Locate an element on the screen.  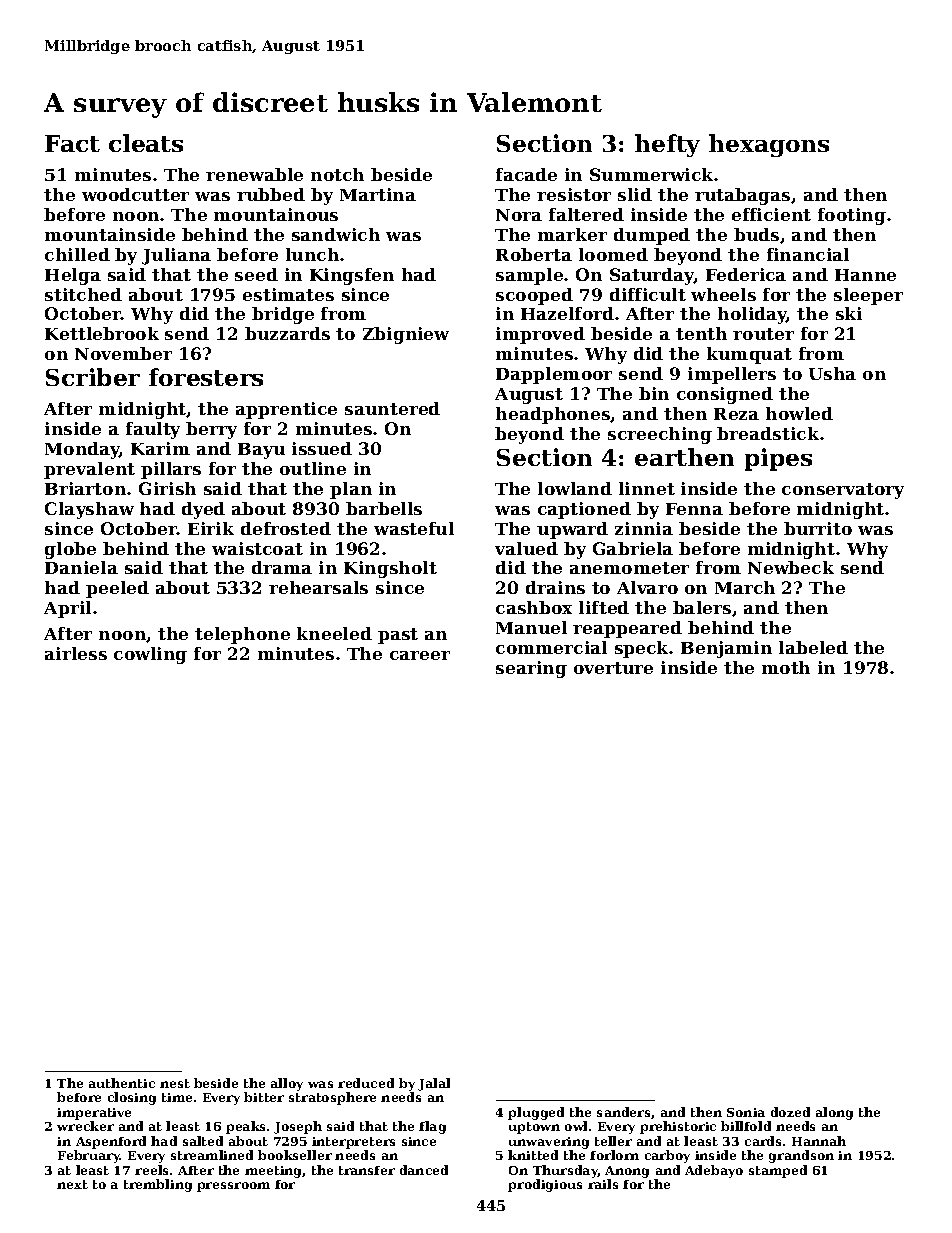
hexagons is located at coordinates (769, 145).
